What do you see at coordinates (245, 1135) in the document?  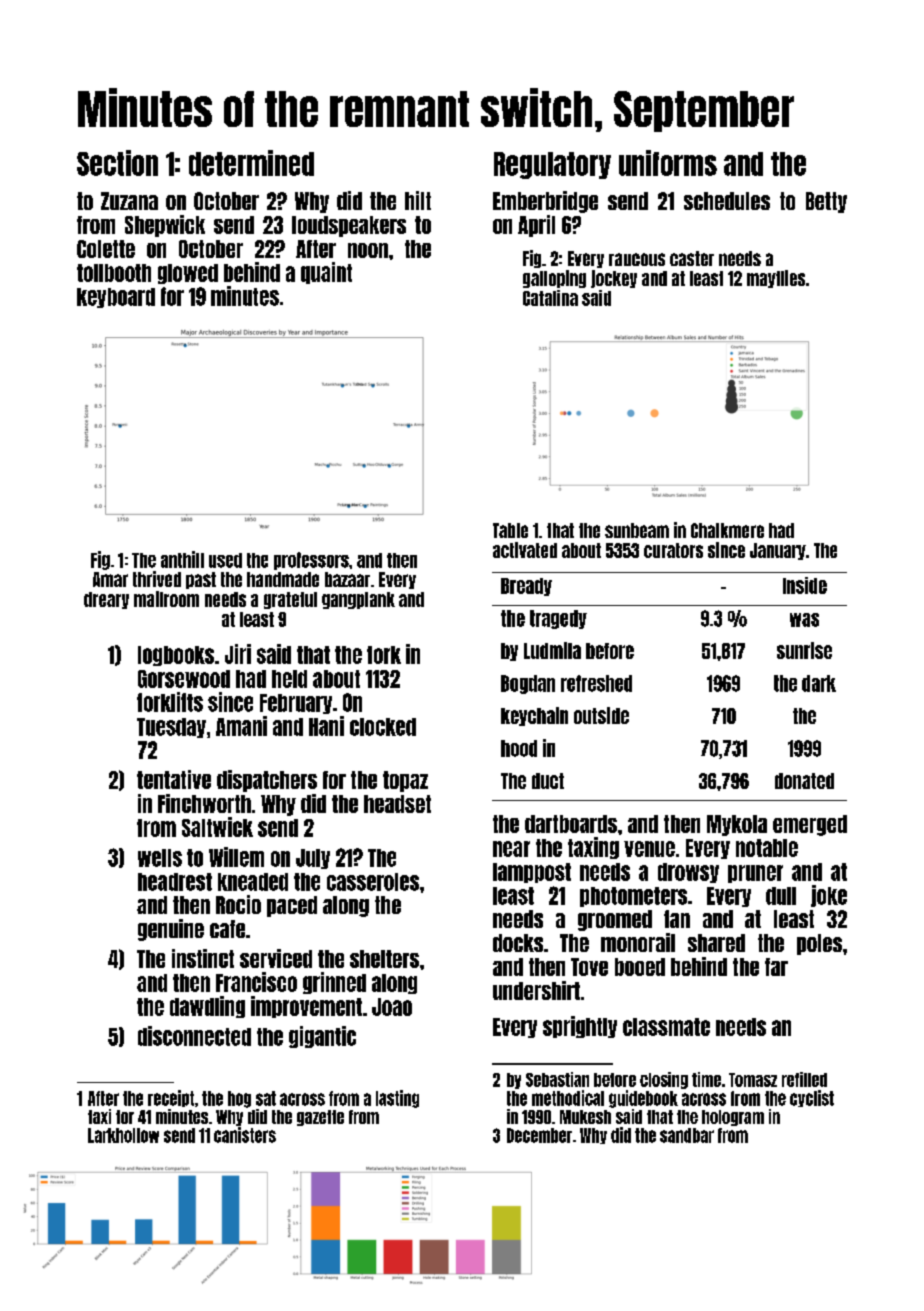 I see `canisters` at bounding box center [245, 1135].
